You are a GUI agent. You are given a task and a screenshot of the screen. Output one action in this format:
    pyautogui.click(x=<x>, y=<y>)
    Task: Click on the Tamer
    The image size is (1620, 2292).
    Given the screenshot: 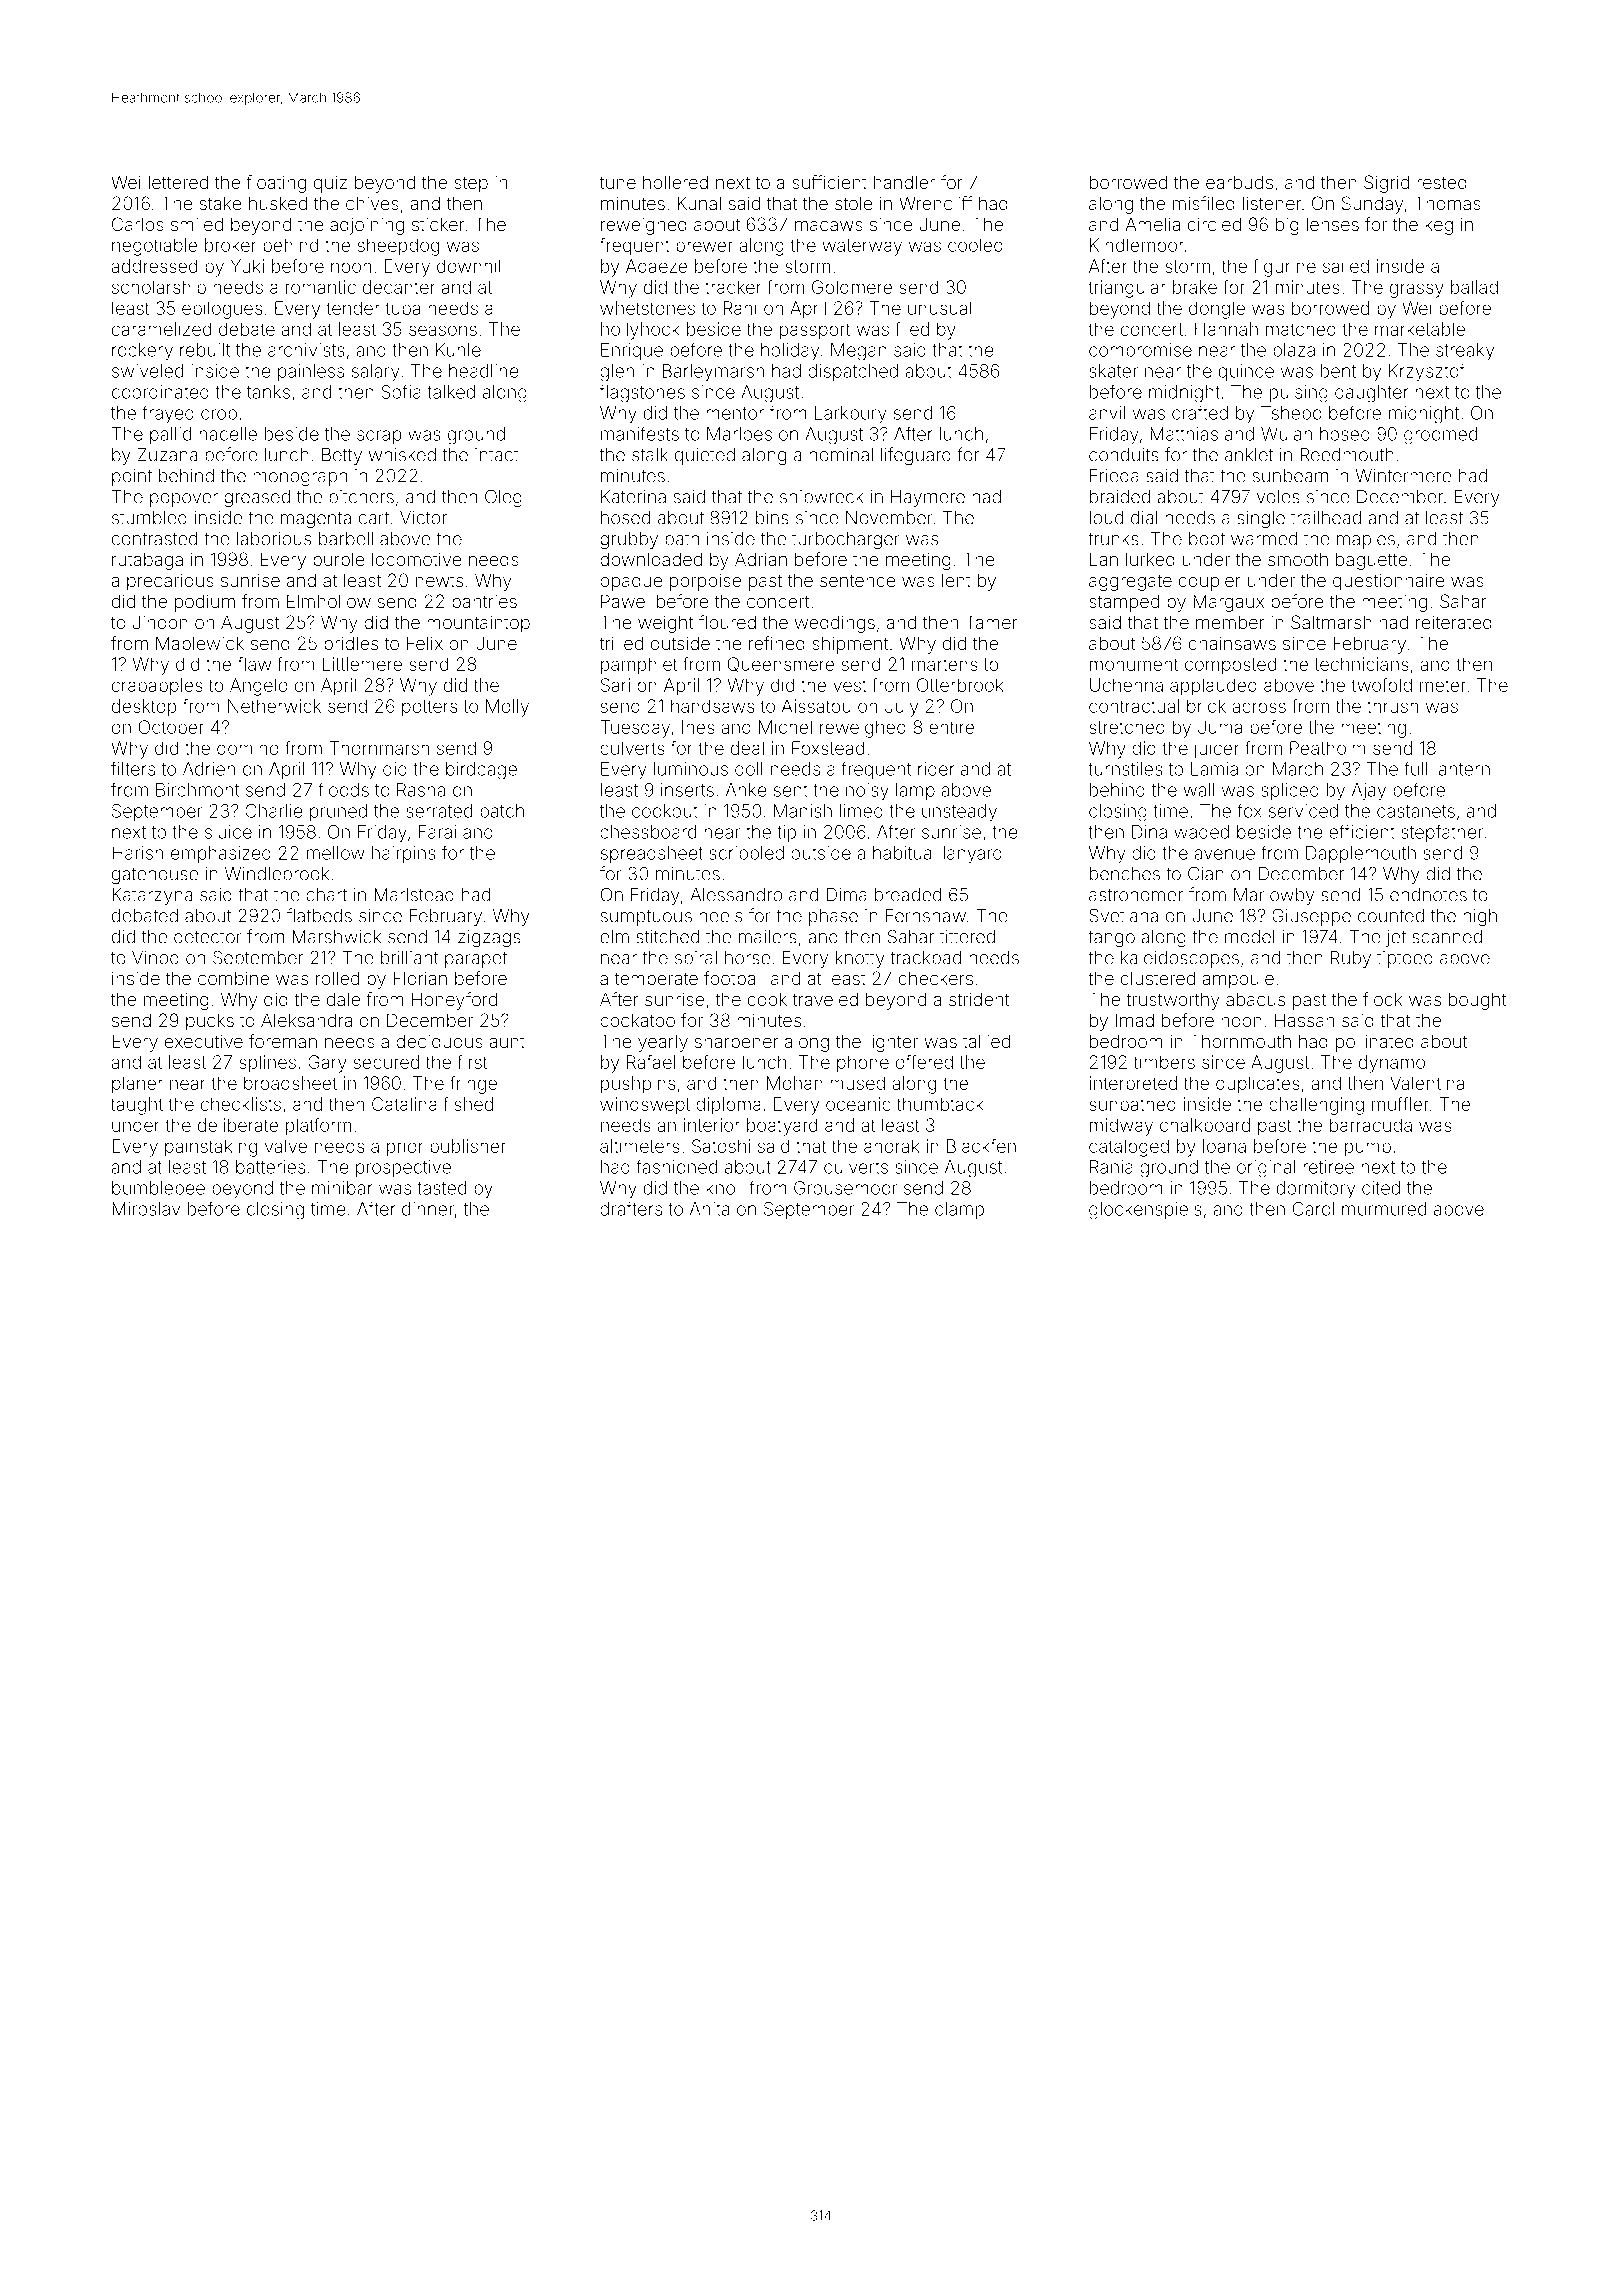 What is the action you would take?
    pyautogui.click(x=991, y=622)
